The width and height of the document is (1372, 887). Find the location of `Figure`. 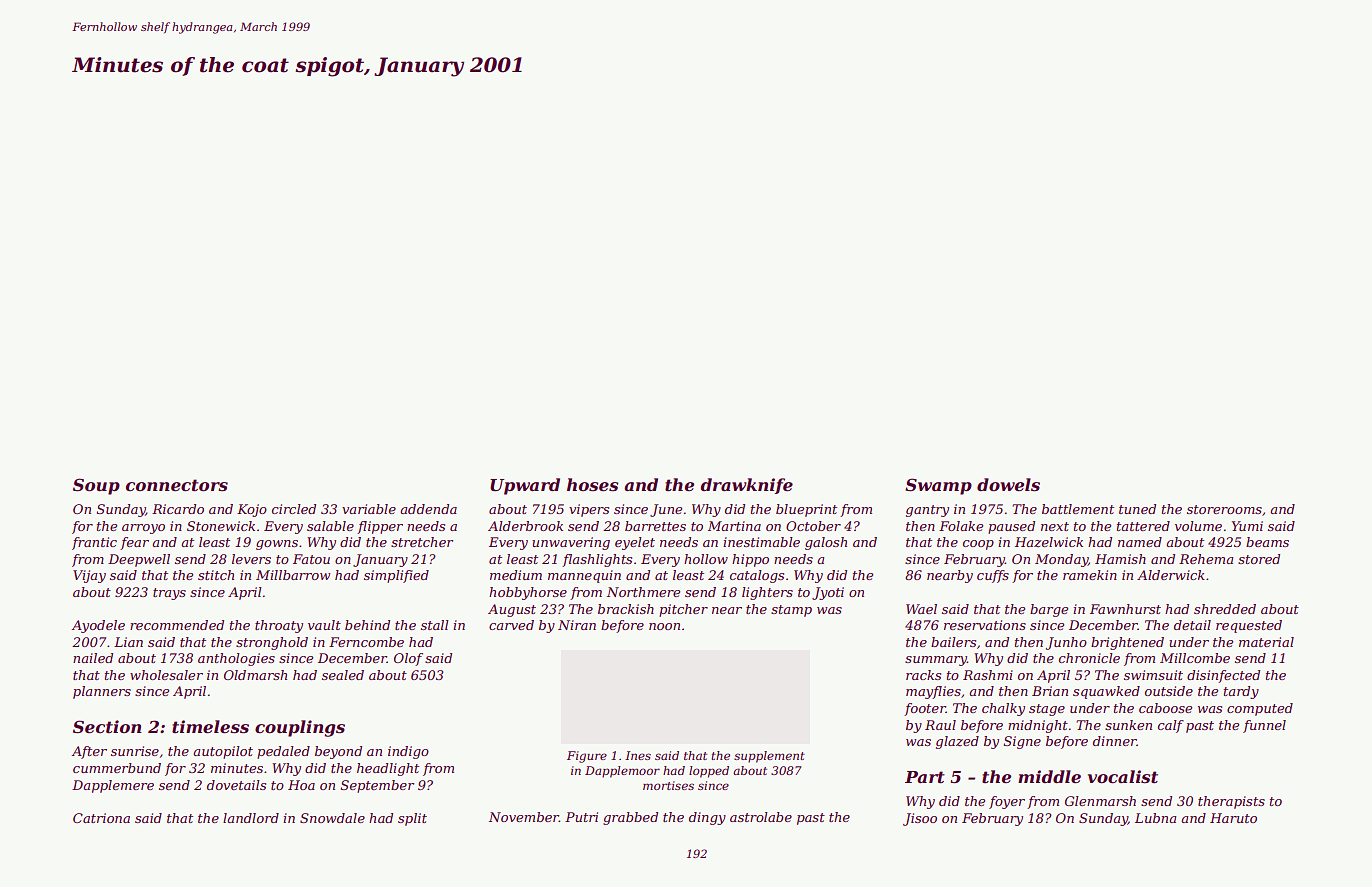

Figure is located at coordinates (587, 757).
